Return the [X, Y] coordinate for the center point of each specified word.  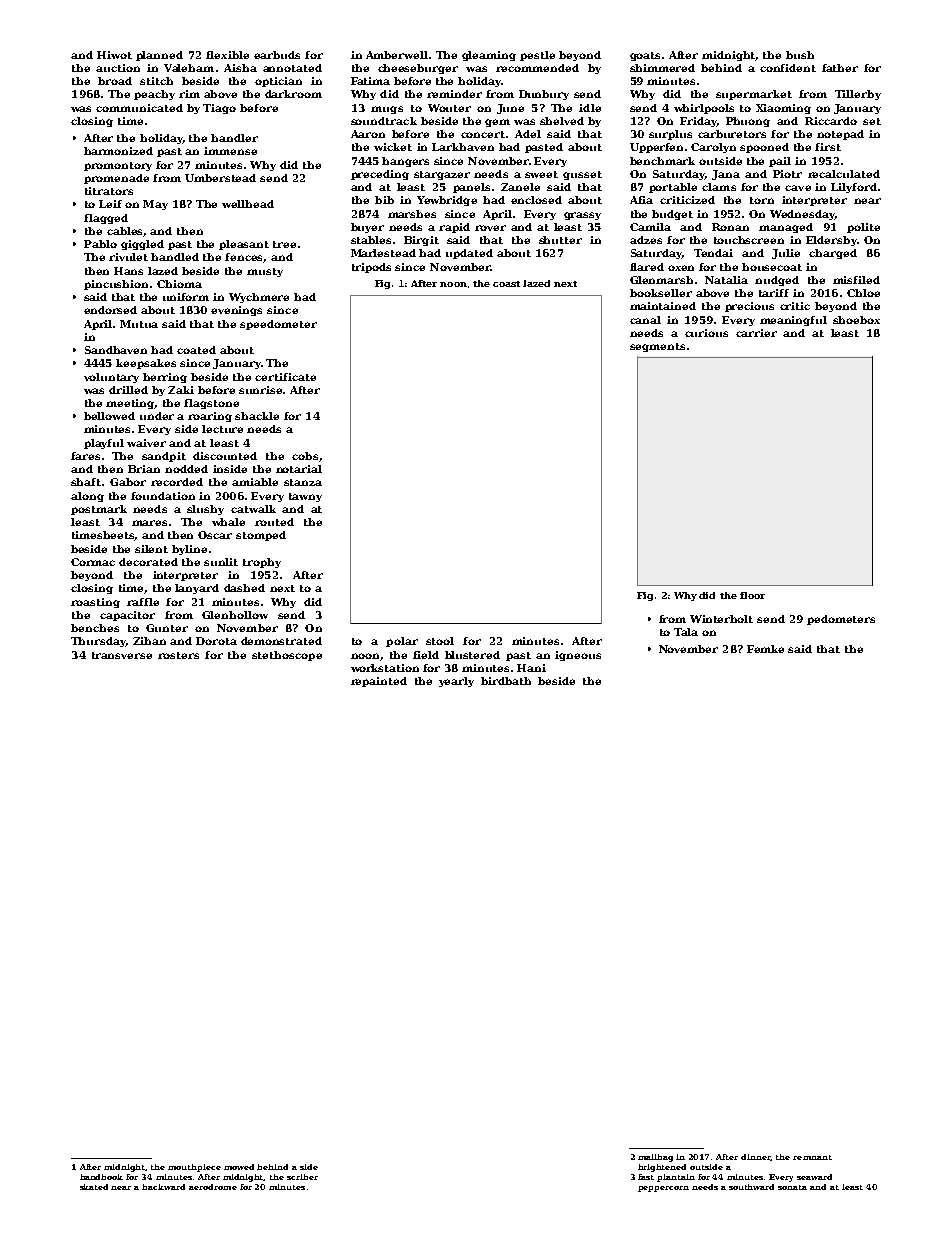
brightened [662, 1168]
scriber [302, 1177]
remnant [812, 1157]
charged [833, 254]
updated [469, 254]
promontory [118, 166]
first [828, 147]
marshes [412, 214]
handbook [101, 1177]
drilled [128, 390]
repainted [379, 682]
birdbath [506, 681]
